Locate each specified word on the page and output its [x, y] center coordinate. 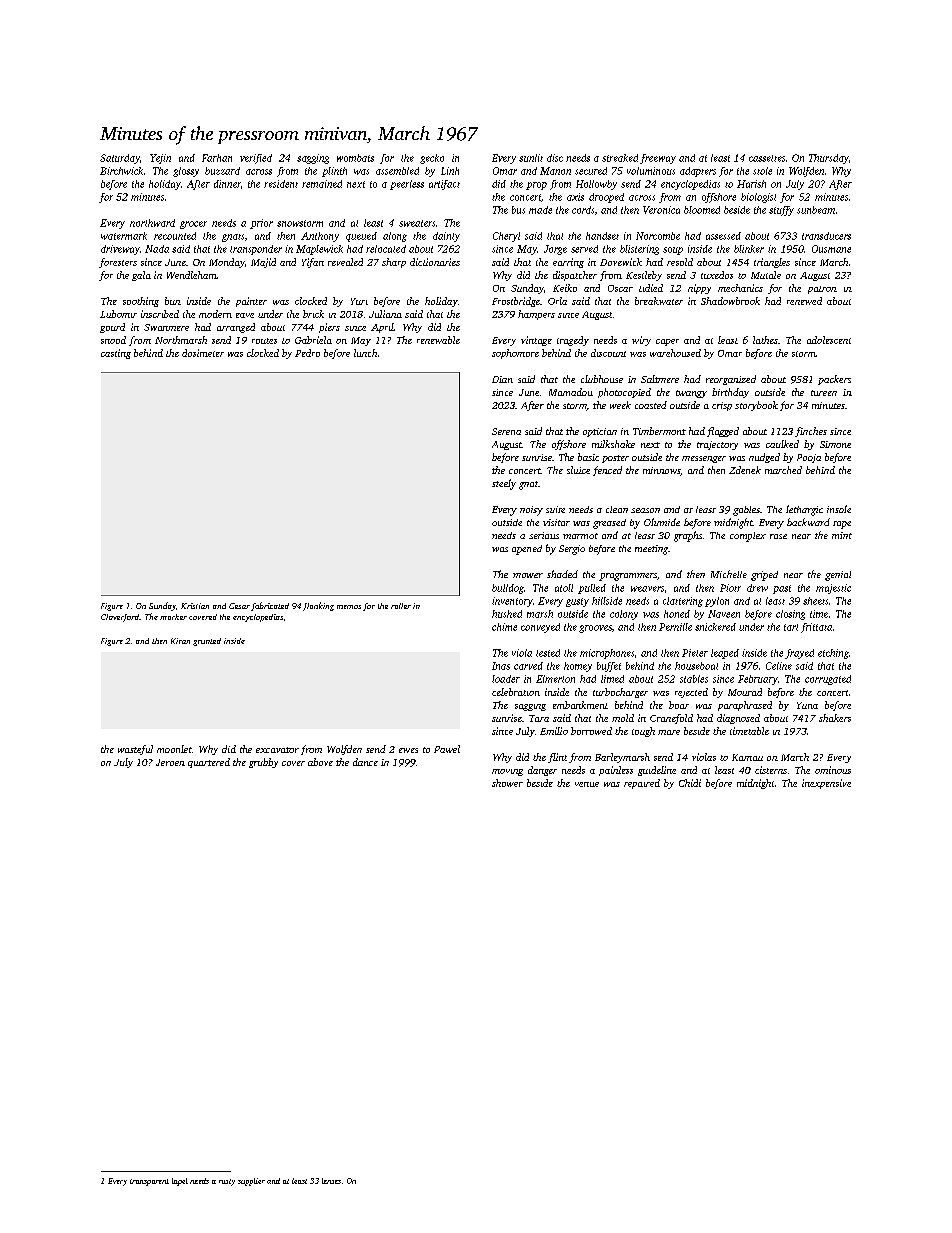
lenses [331, 1181]
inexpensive [826, 784]
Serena [506, 431]
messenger [704, 459]
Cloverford [120, 618]
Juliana [385, 314]
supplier [251, 1182]
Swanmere [166, 327]
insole [839, 509]
